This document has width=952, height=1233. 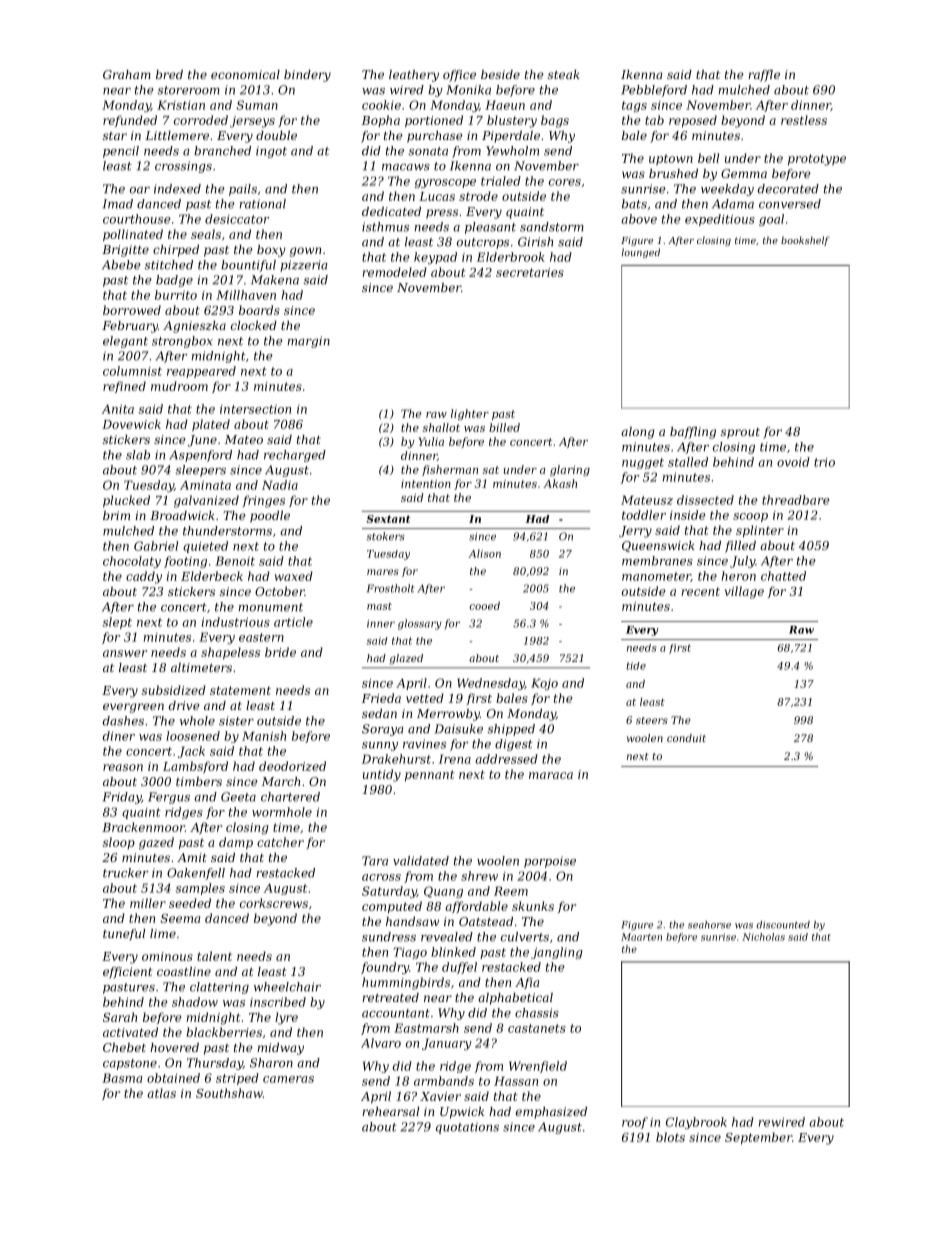 I want to click on discounted, so click(x=783, y=925).
